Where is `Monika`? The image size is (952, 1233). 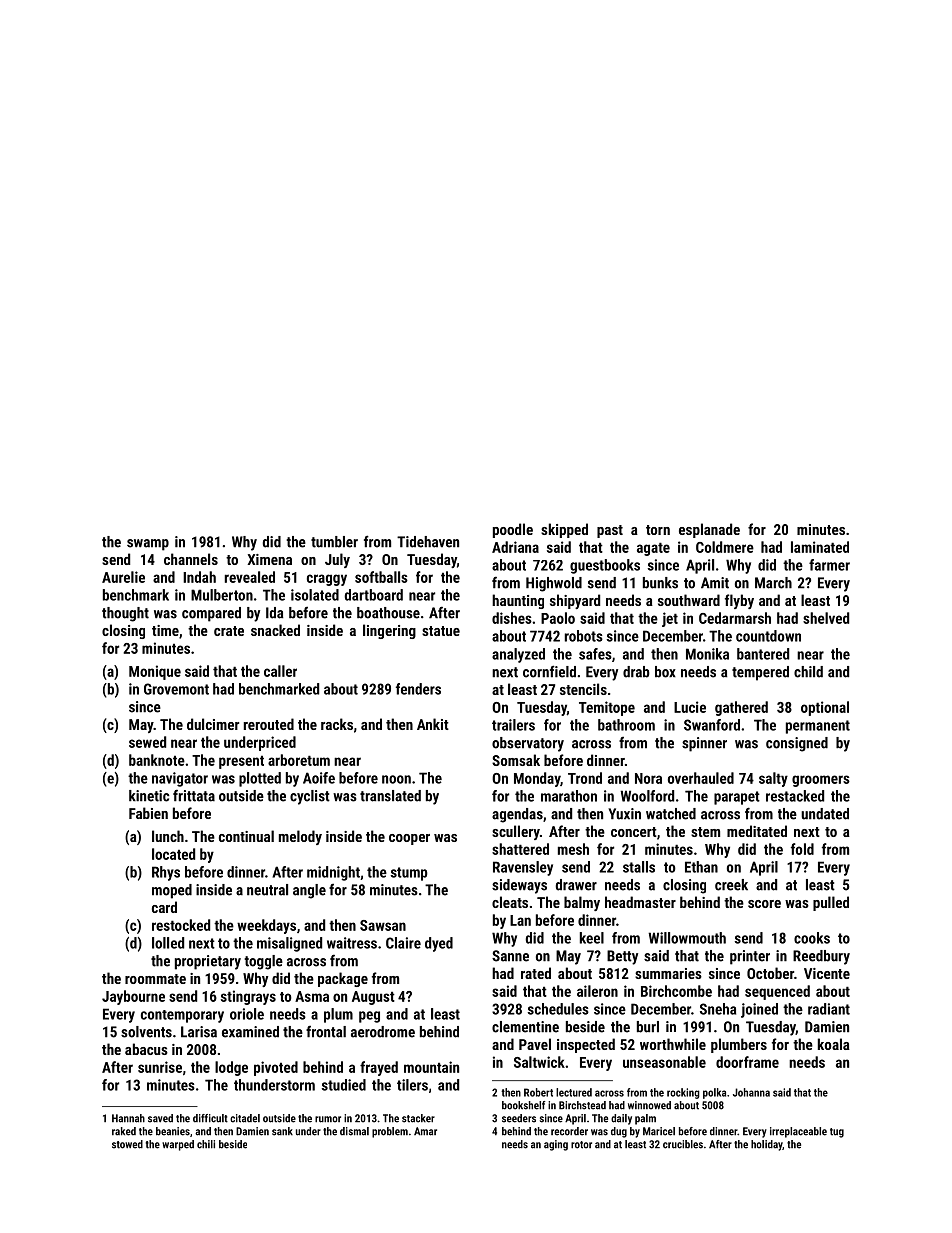
Monika is located at coordinates (707, 654).
